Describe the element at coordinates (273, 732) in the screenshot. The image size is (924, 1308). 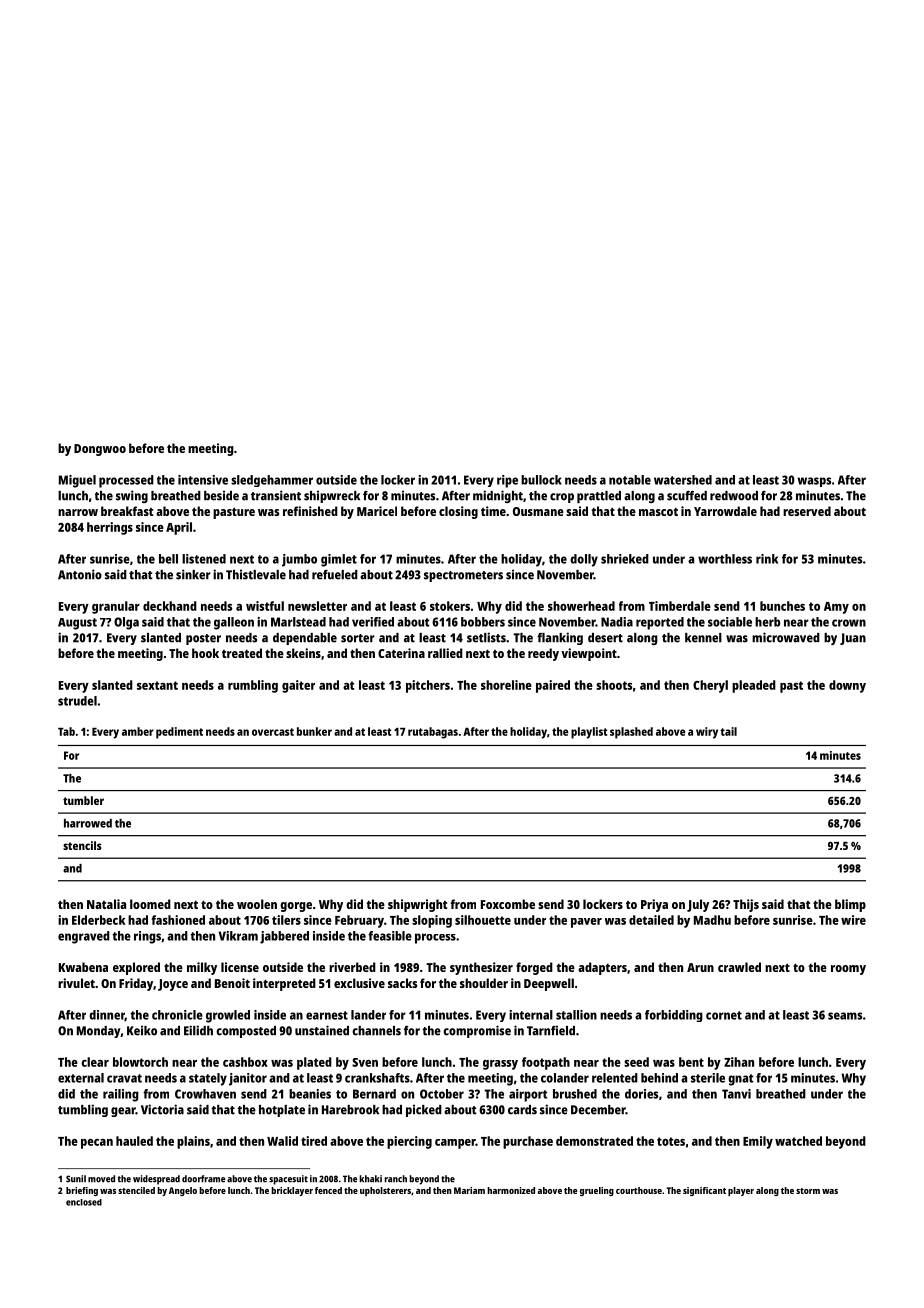
I see `overcast` at that location.
